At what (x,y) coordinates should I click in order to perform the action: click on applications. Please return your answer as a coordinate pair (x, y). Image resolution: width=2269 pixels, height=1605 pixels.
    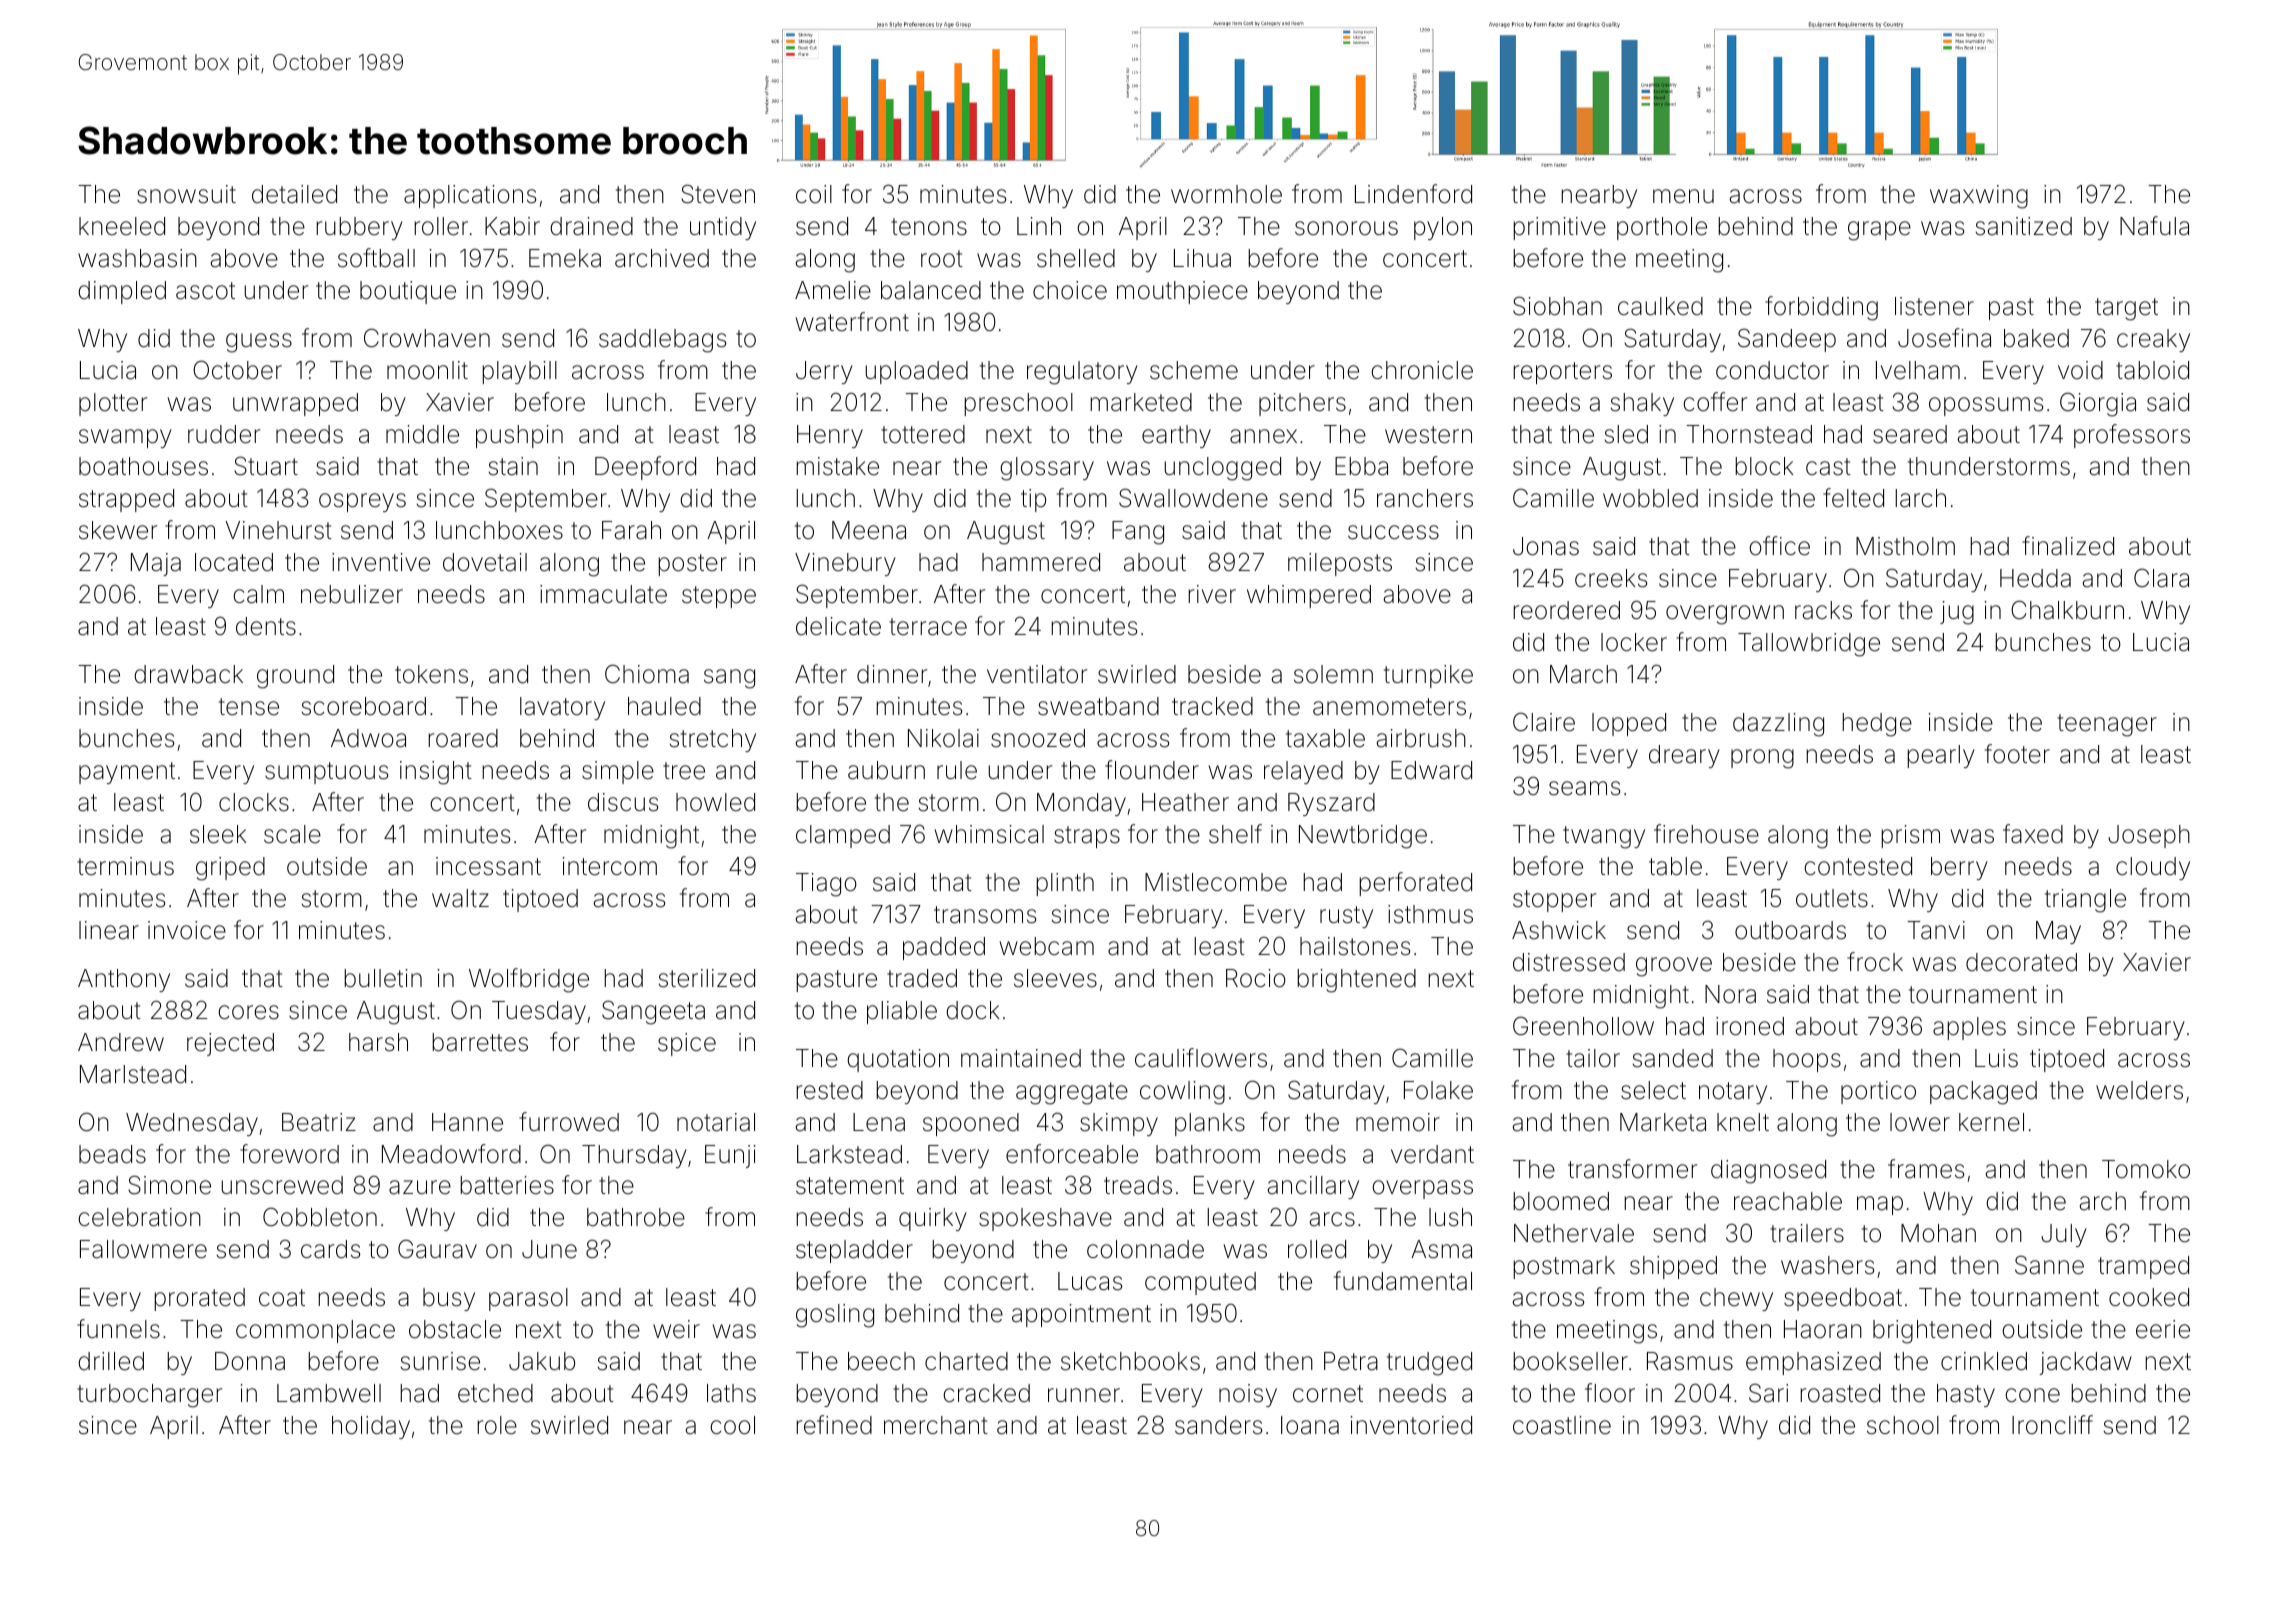
    Looking at the image, I should click on (470, 196).
